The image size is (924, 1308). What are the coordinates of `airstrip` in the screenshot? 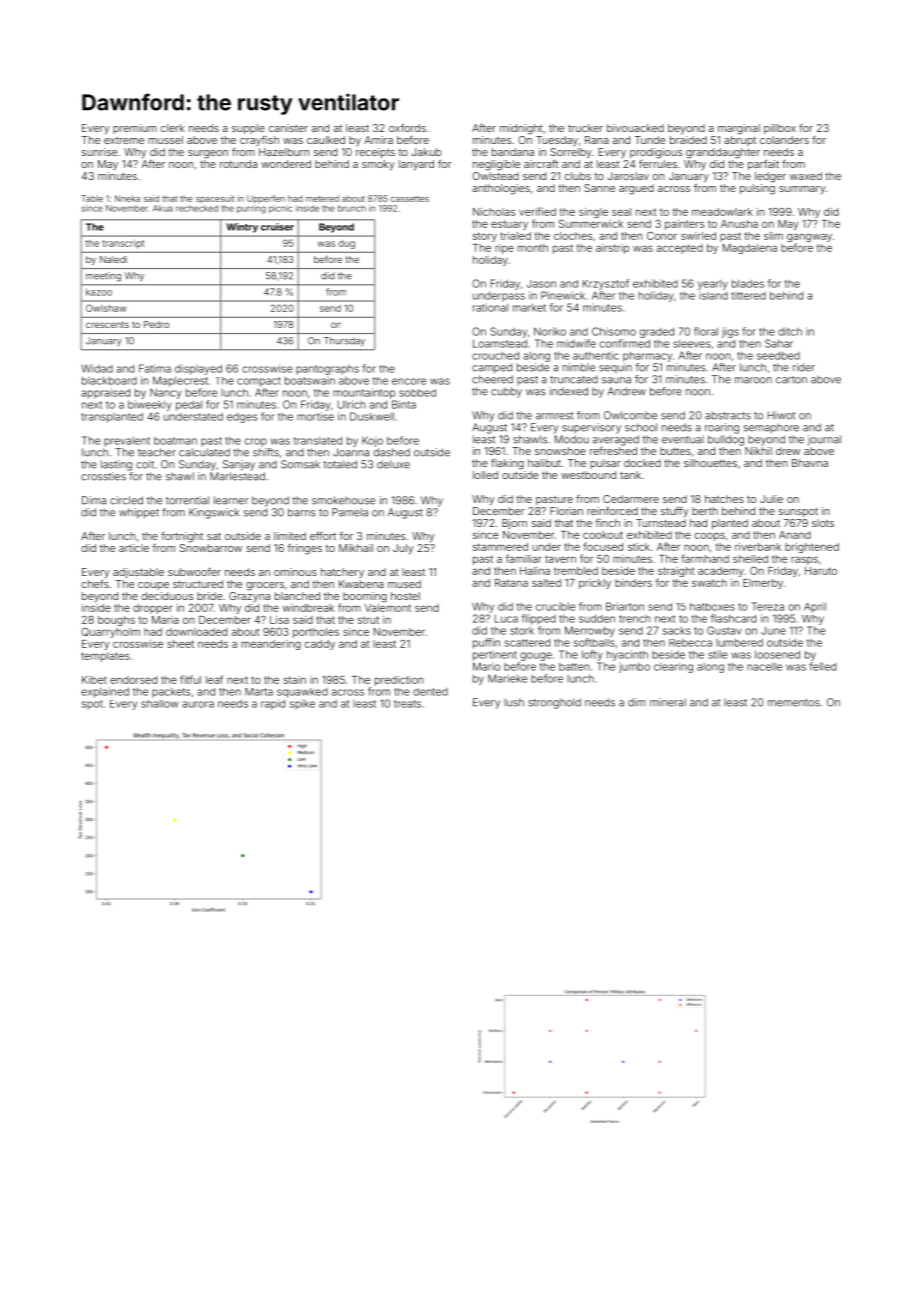 It's located at (612, 249).
